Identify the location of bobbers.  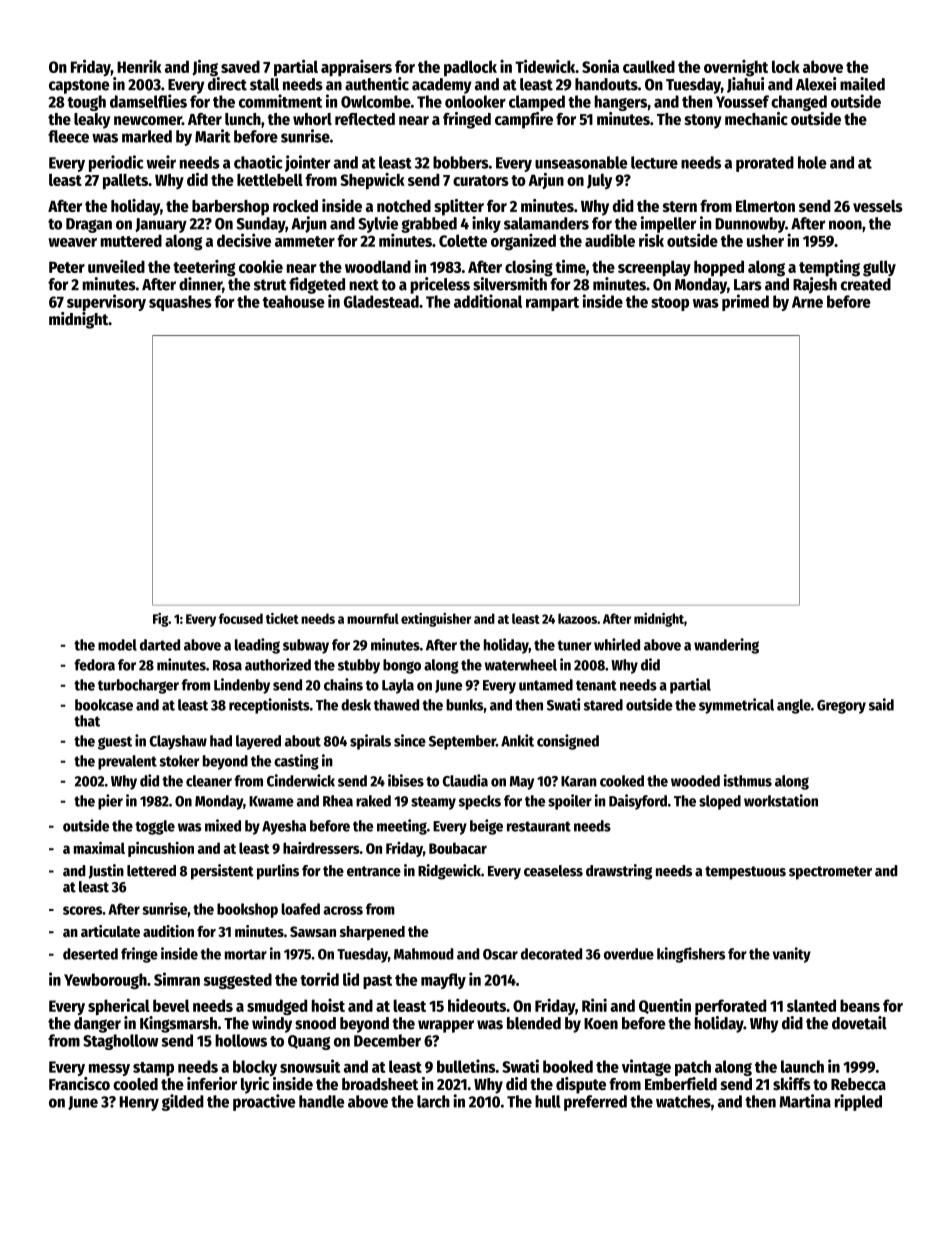
(461, 162).
